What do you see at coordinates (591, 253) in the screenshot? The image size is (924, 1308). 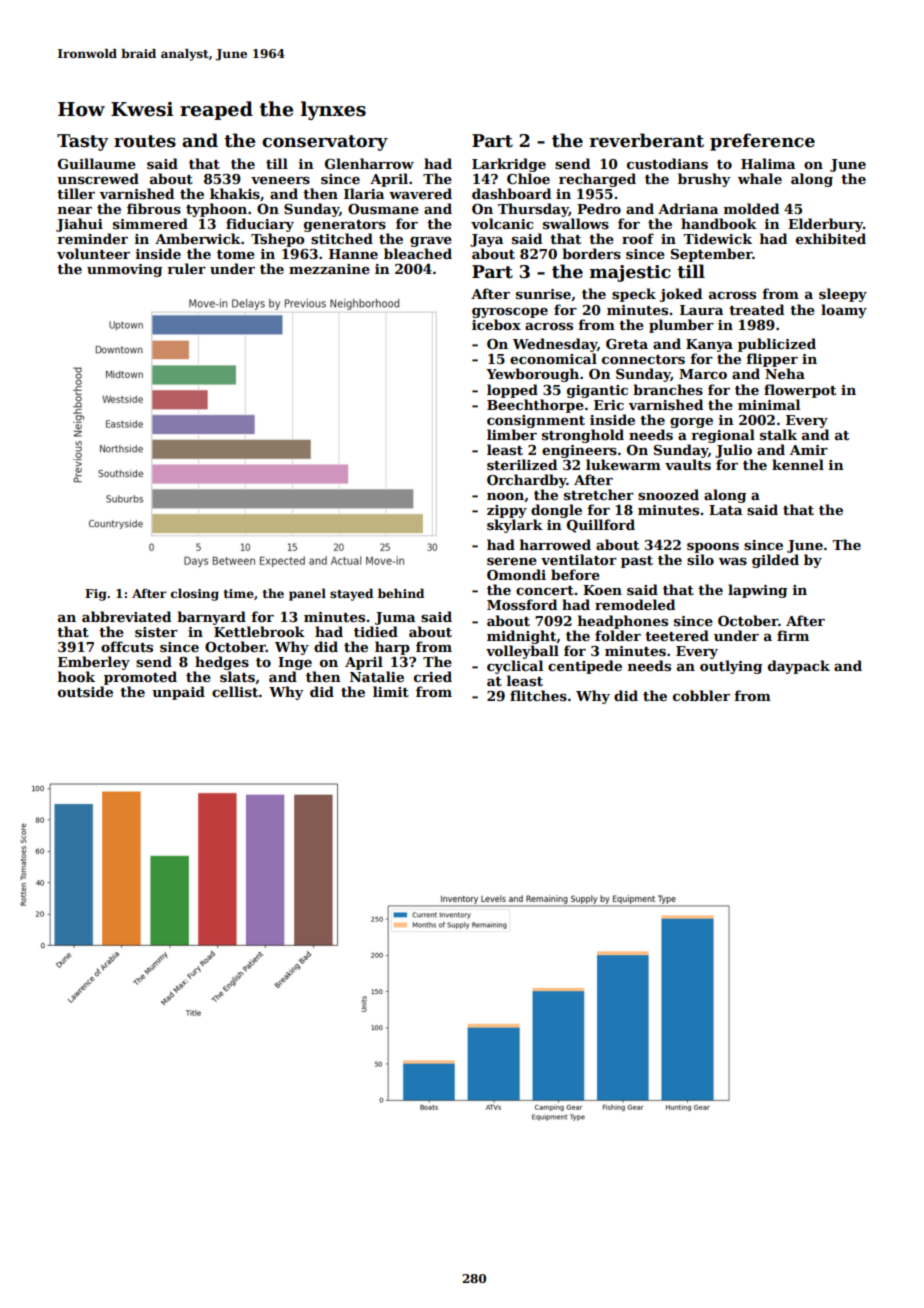 I see `borders` at bounding box center [591, 253].
